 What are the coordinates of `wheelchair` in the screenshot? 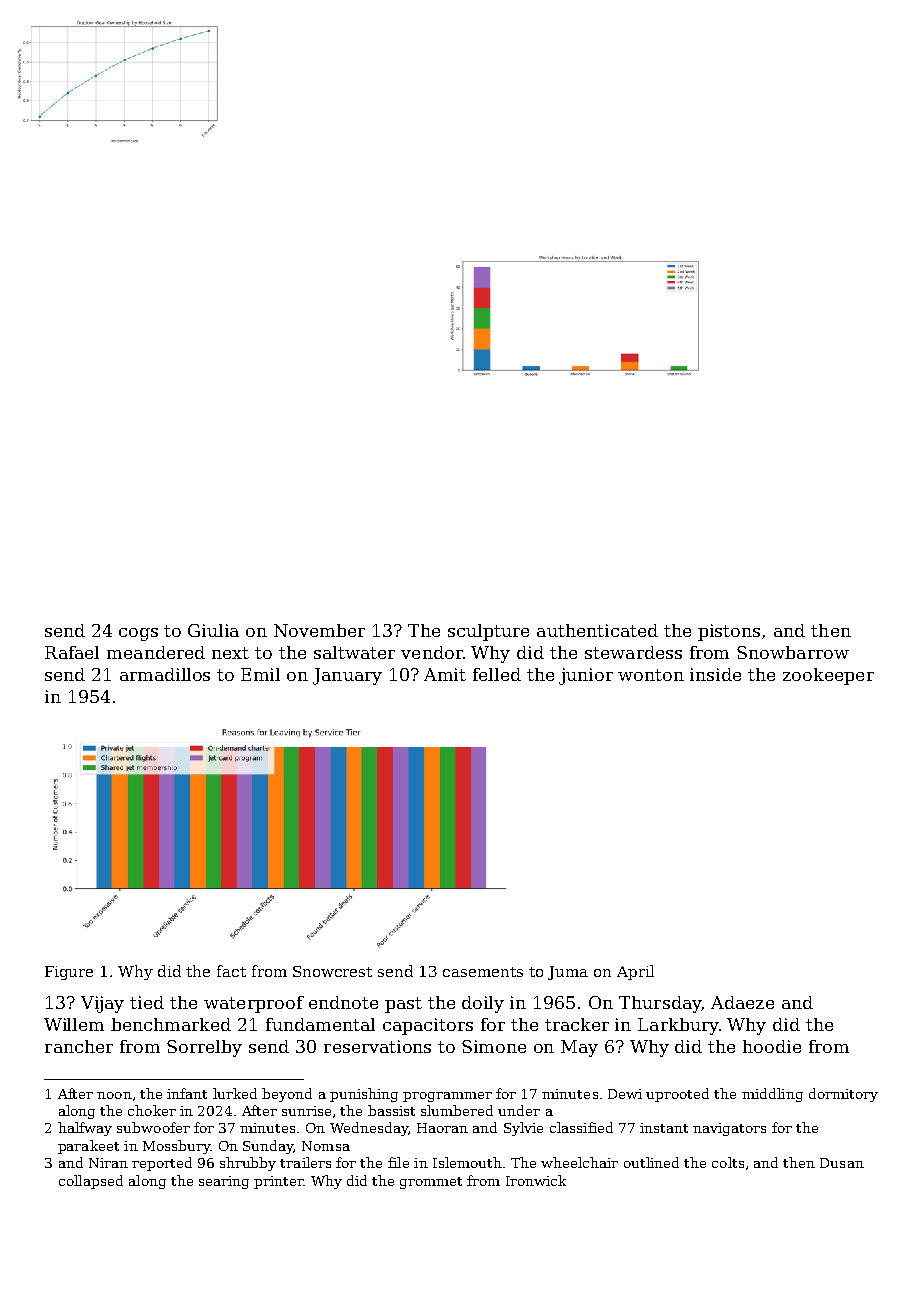 It's located at (579, 1162).
